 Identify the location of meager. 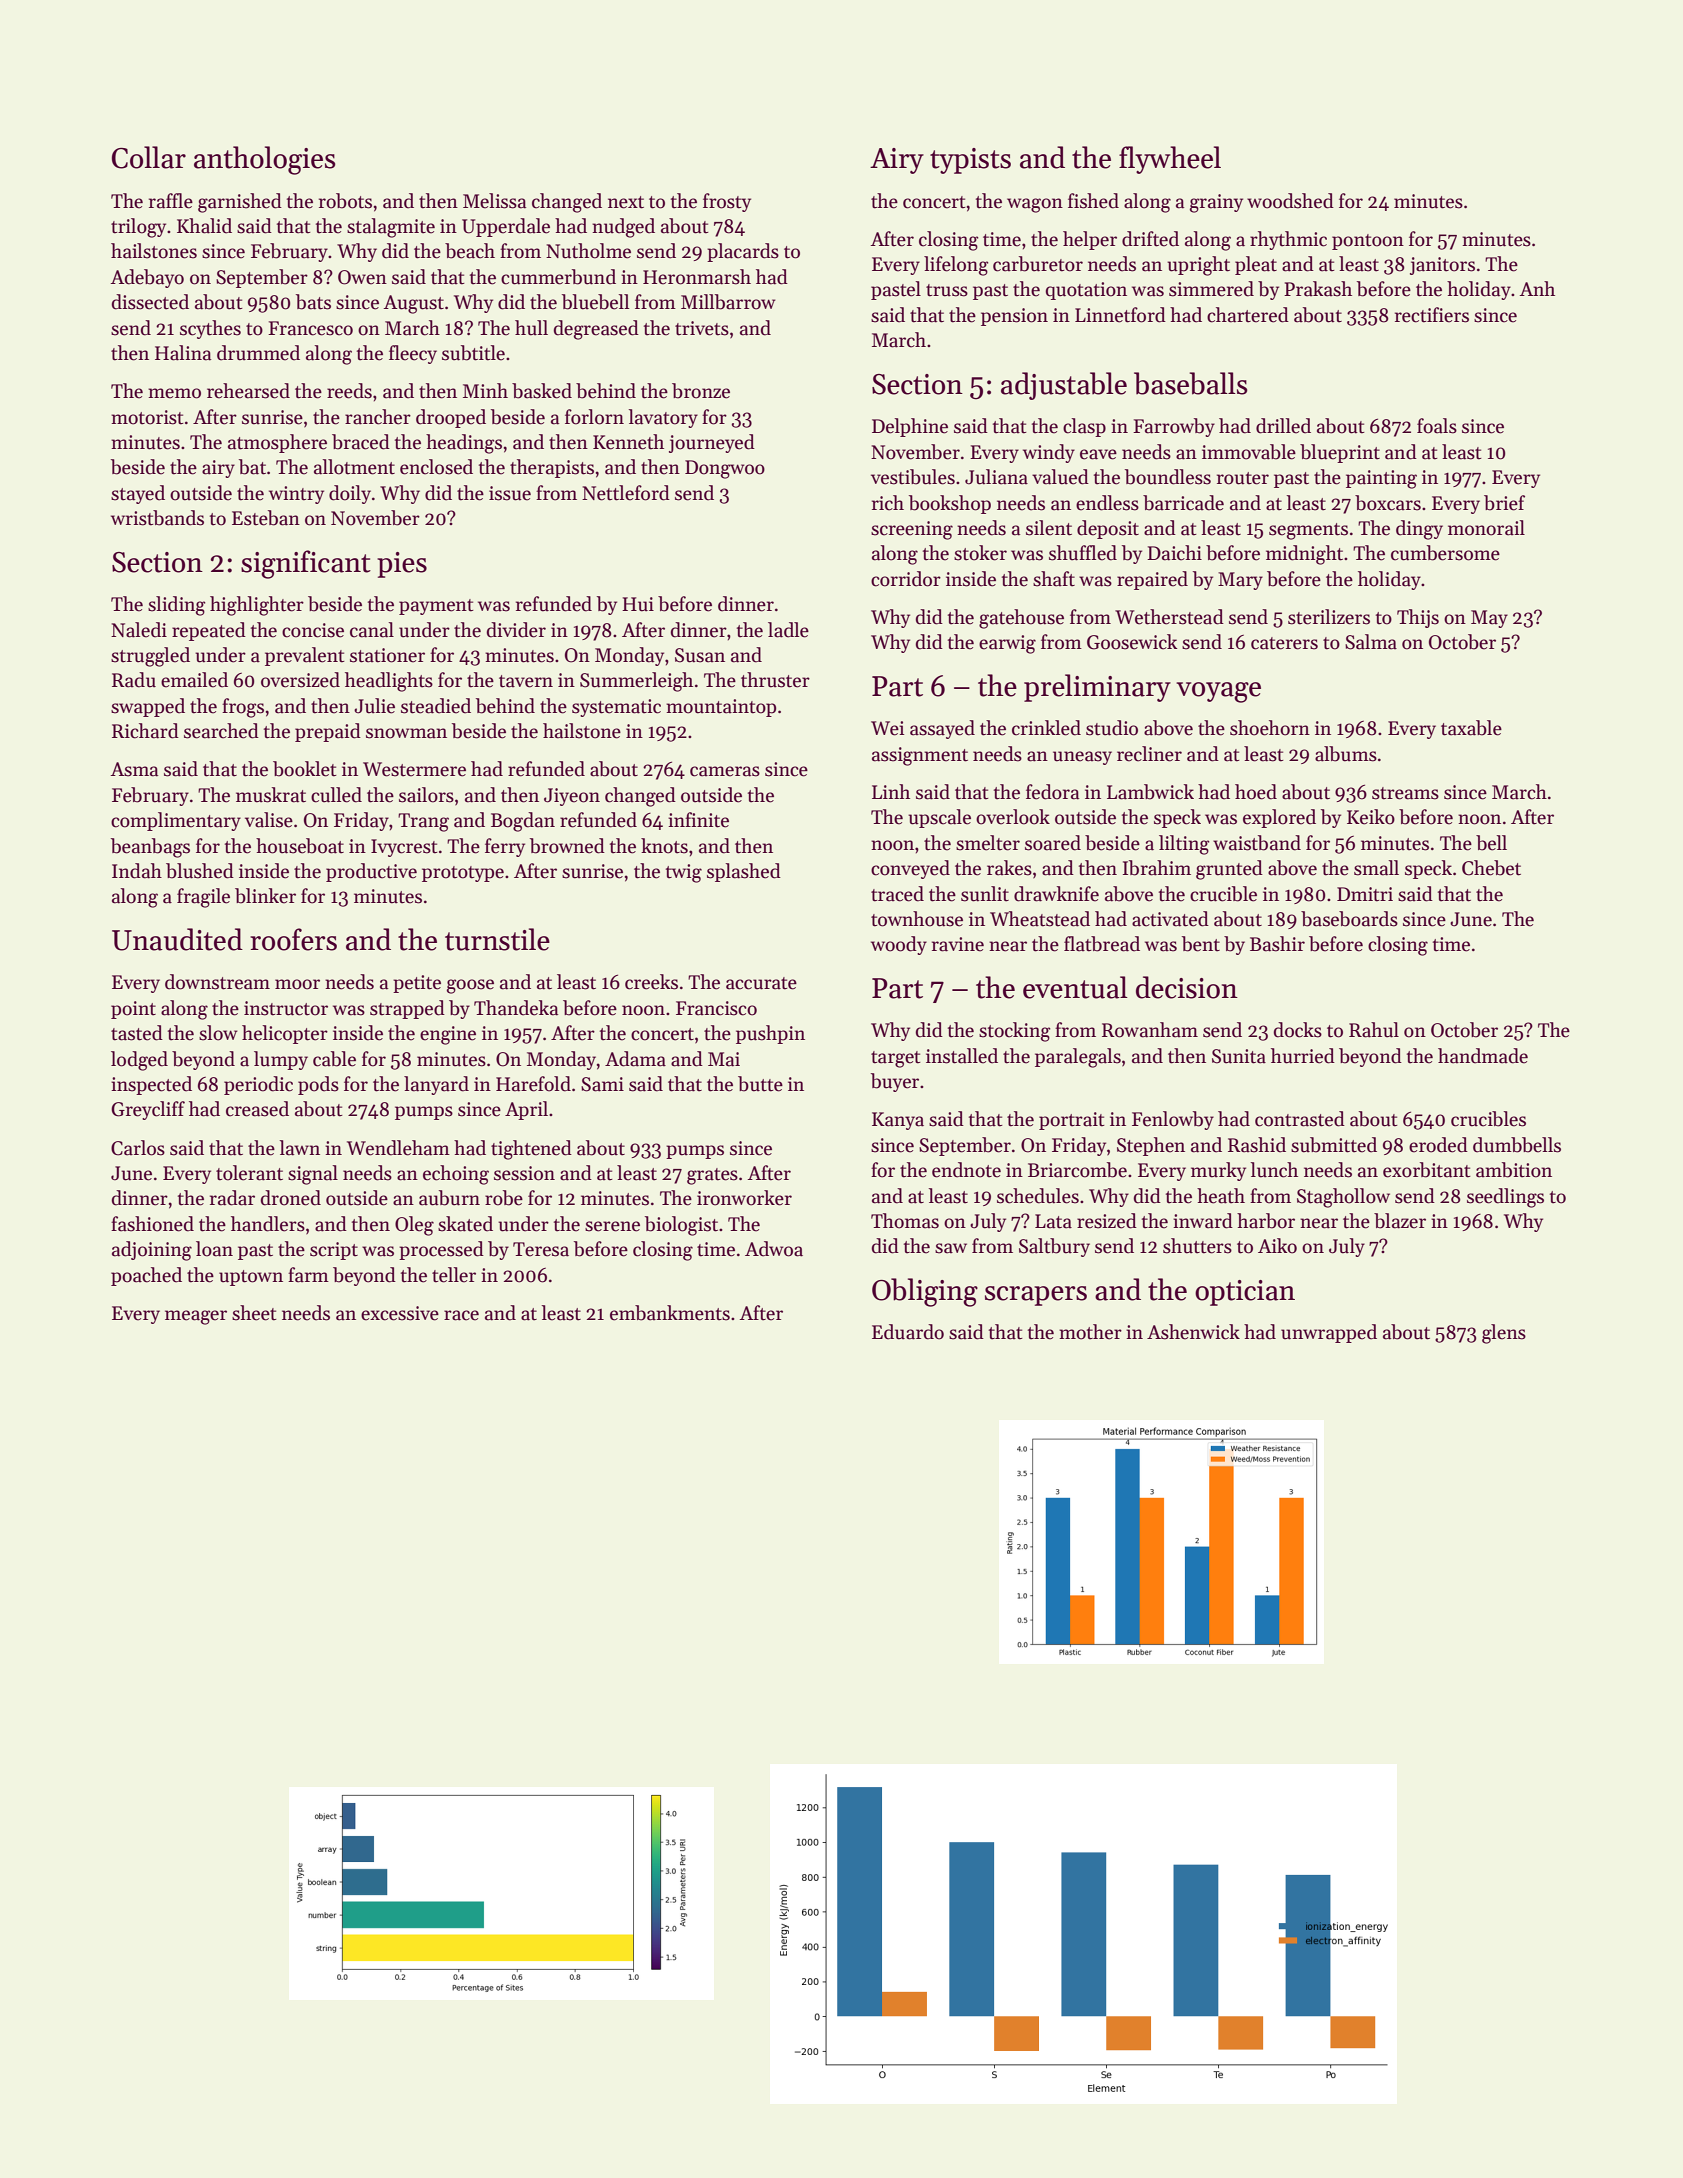
(196, 1317).
